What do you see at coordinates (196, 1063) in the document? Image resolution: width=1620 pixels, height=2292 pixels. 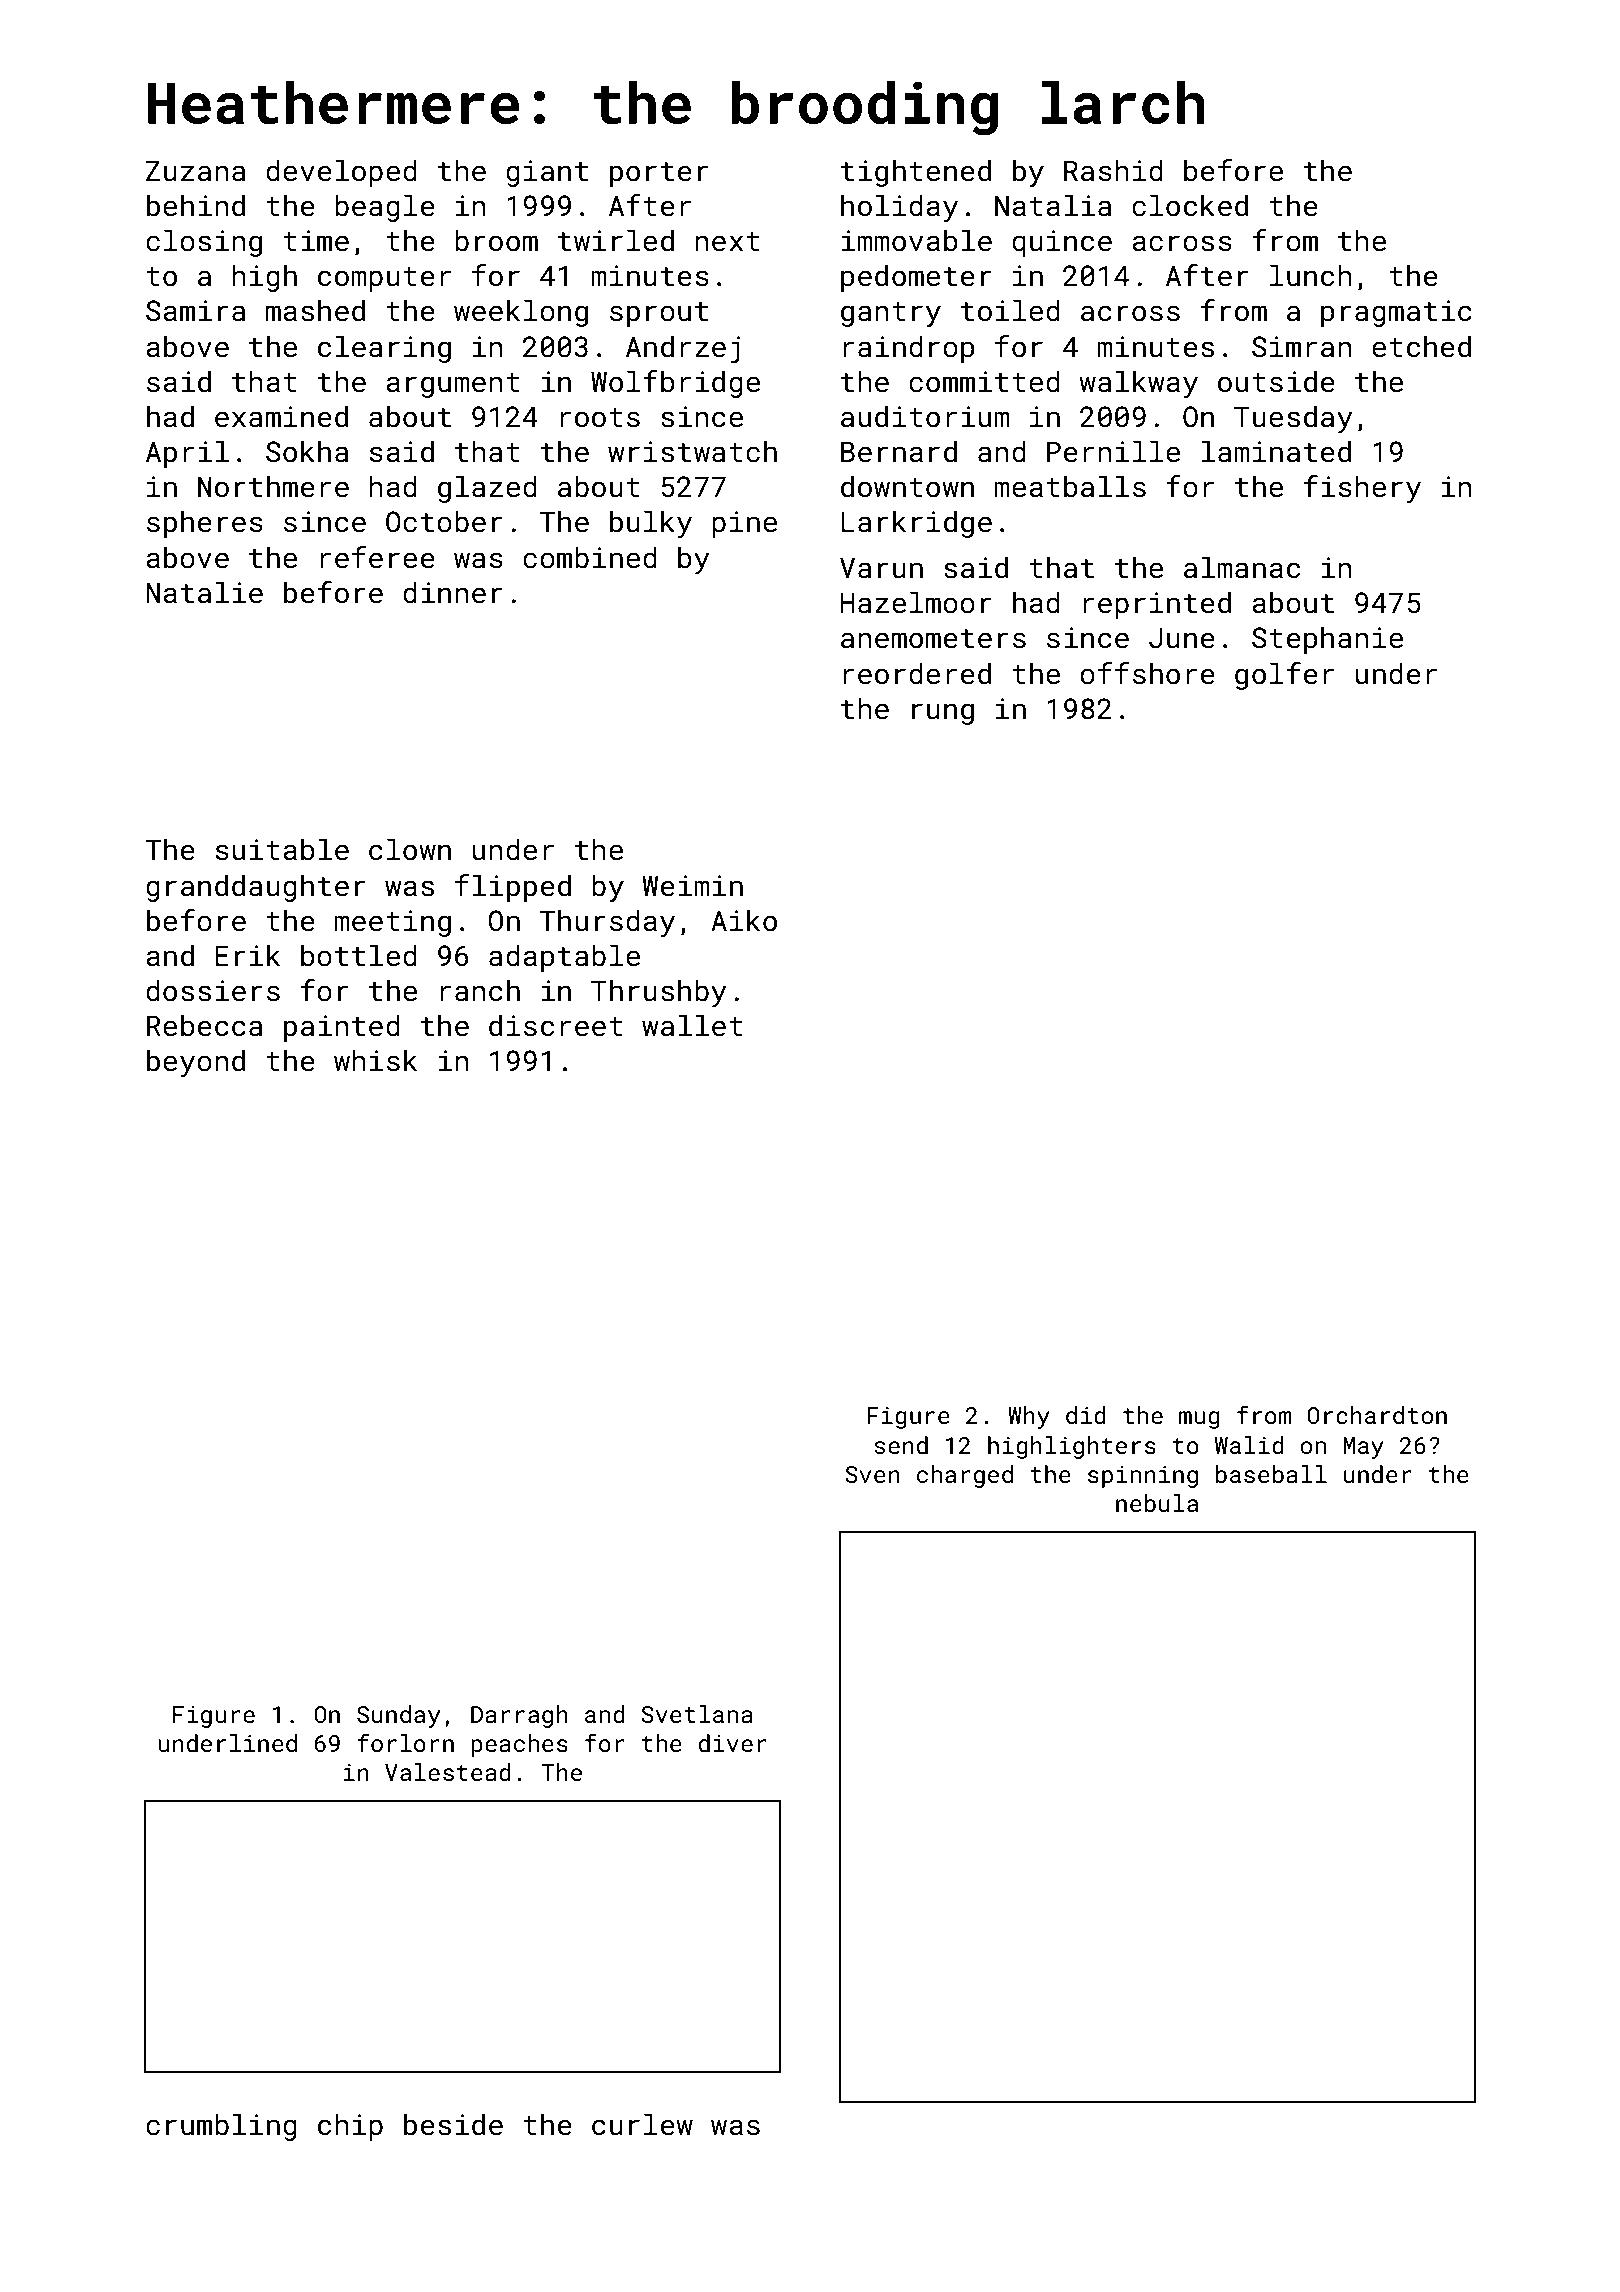 I see `beyond` at bounding box center [196, 1063].
